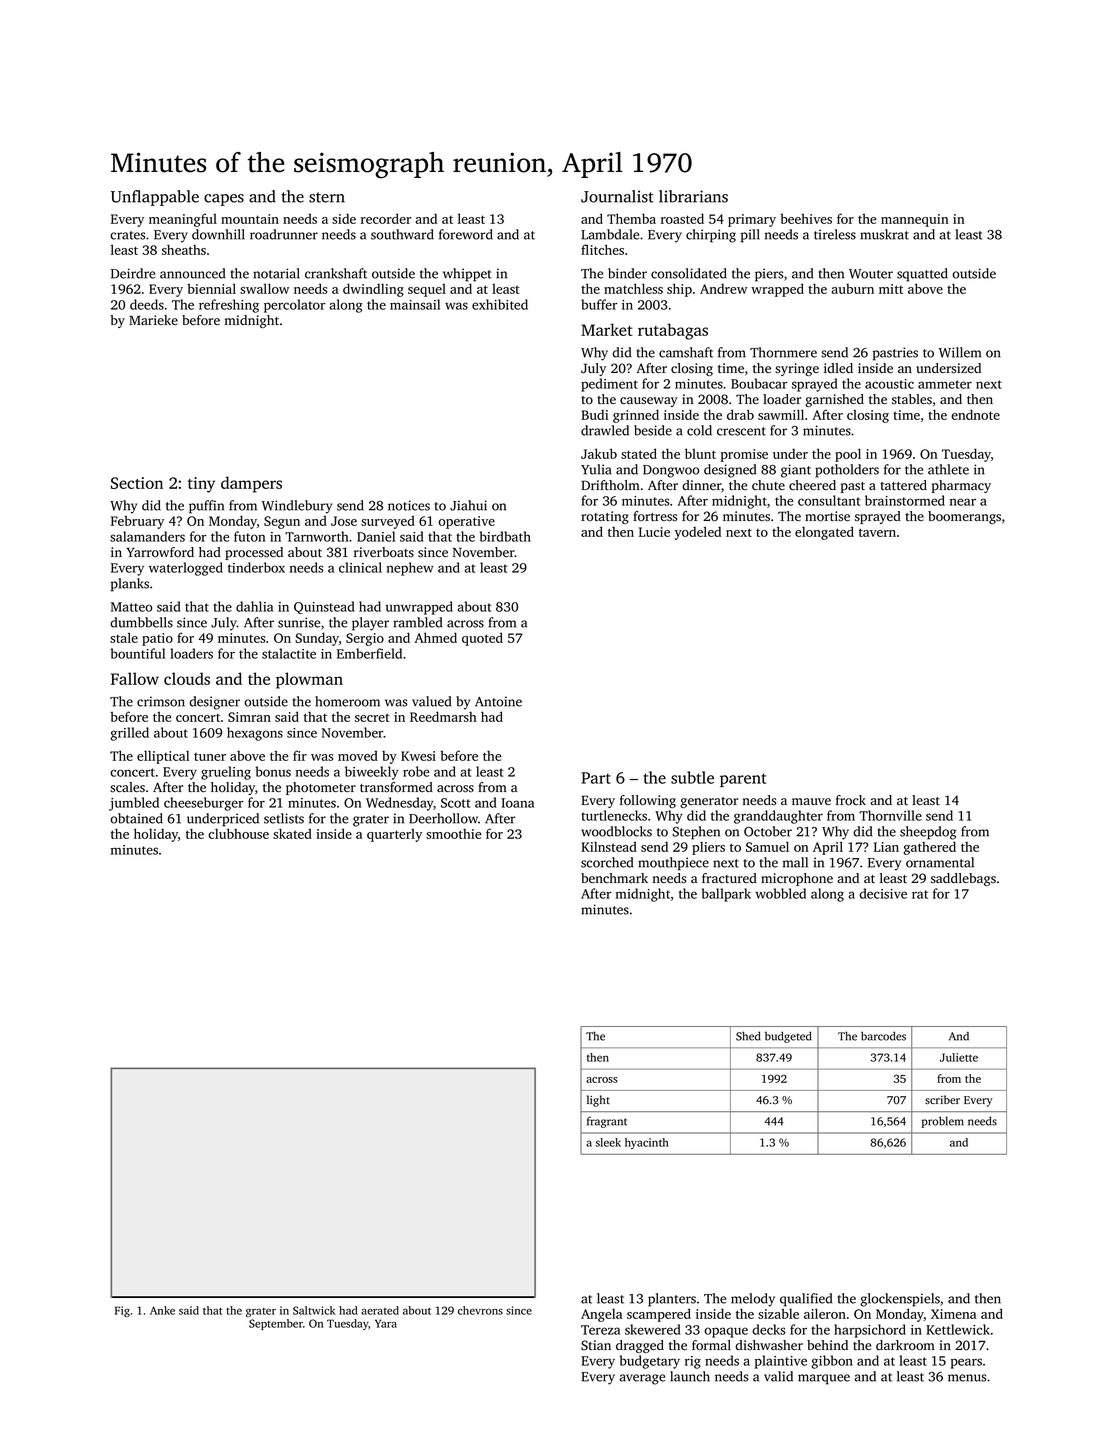 This screenshot has height=1445, width=1117. I want to click on clouds, so click(187, 678).
